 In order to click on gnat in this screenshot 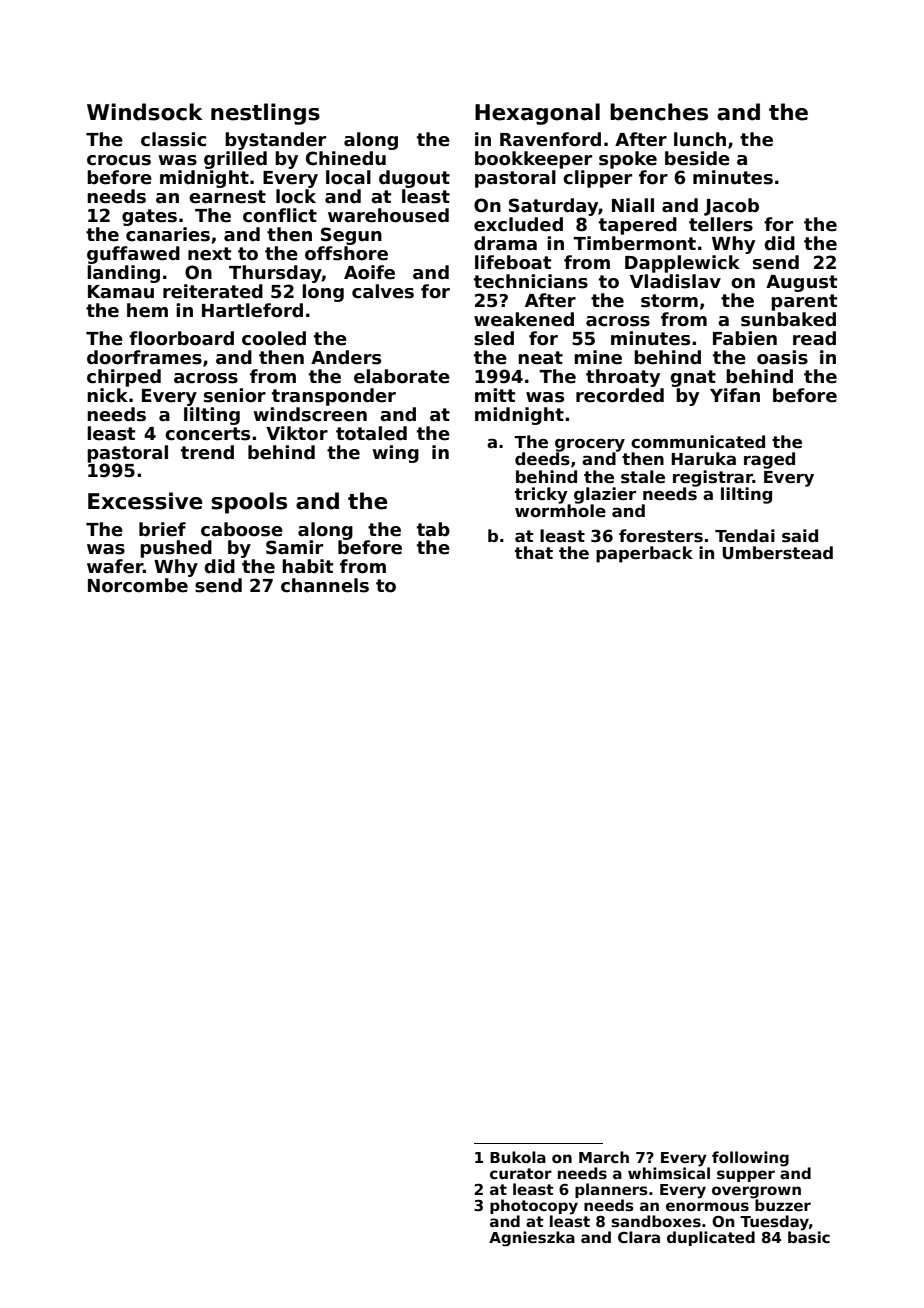, I will do `click(693, 378)`.
